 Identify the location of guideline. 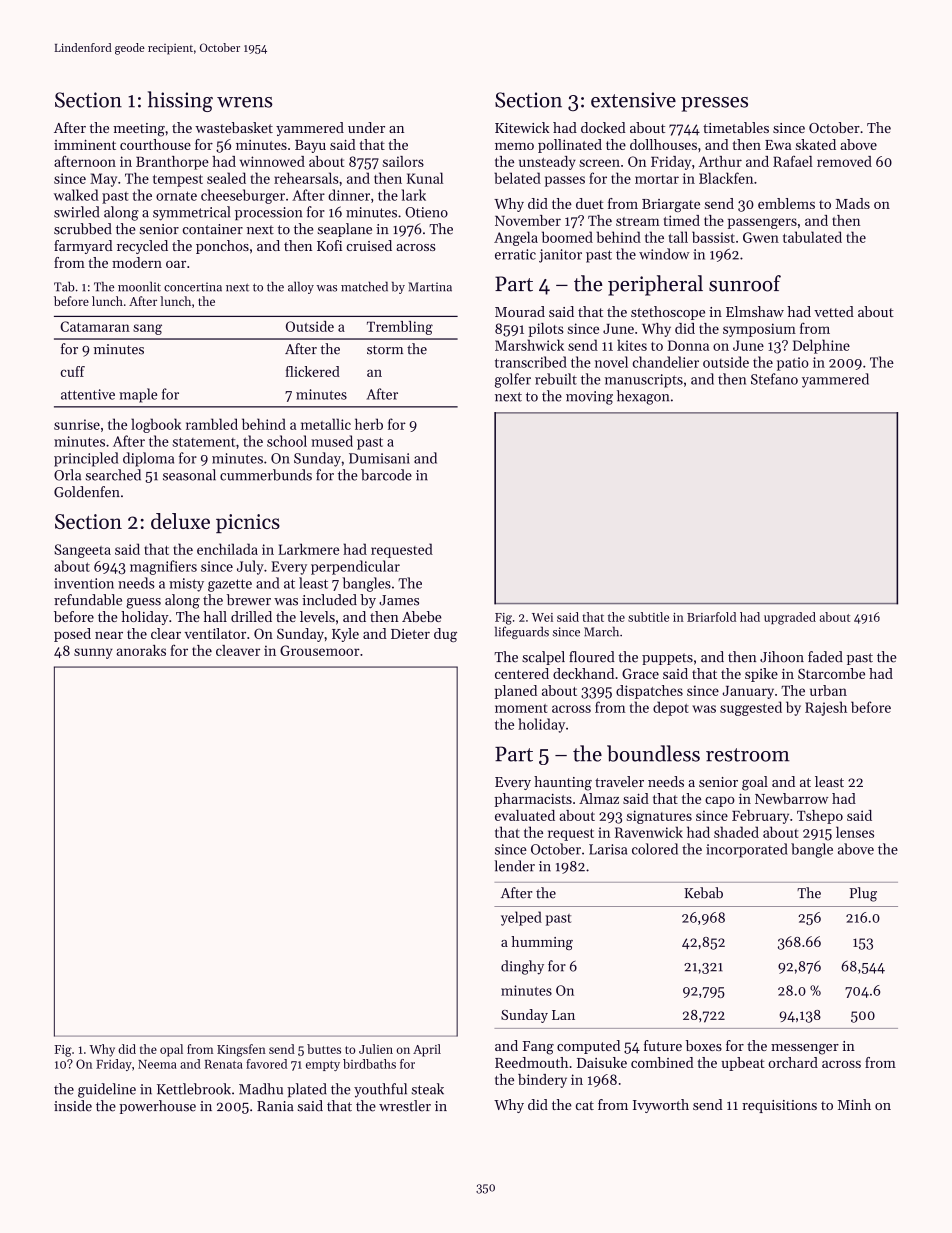
(107, 1090).
